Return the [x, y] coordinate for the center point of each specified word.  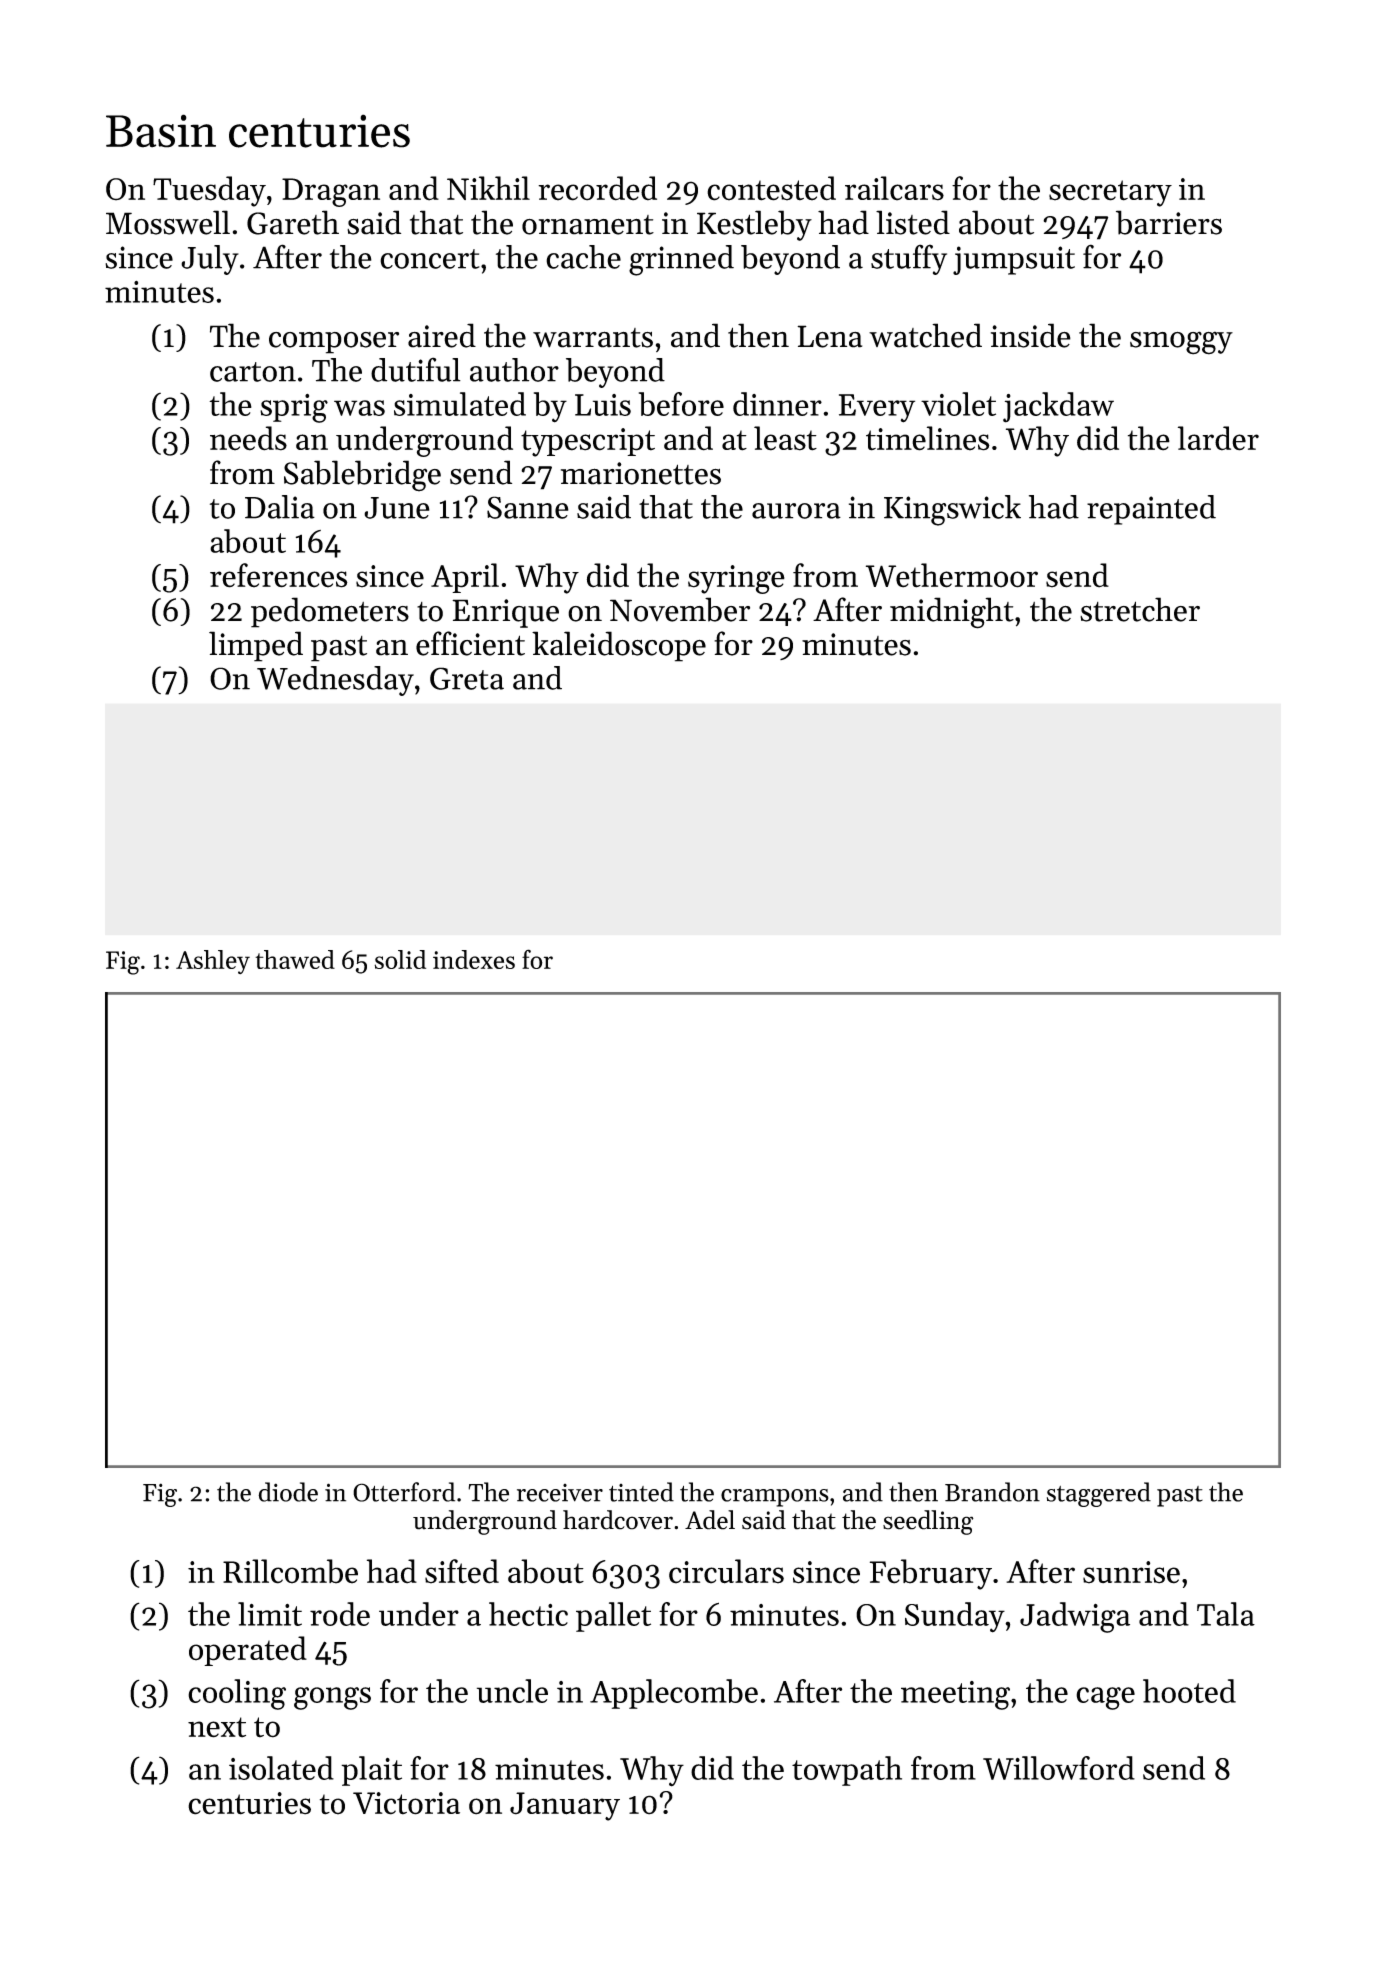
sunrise [1131, 1572]
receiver [560, 1493]
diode [288, 1492]
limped [256, 646]
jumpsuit [1014, 260]
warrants [593, 338]
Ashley [213, 962]
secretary [1110, 193]
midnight [952, 613]
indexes [474, 959]
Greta [467, 678]
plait [371, 1771]
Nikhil [488, 188]
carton [253, 372]
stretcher [1140, 609]
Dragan [331, 192]
